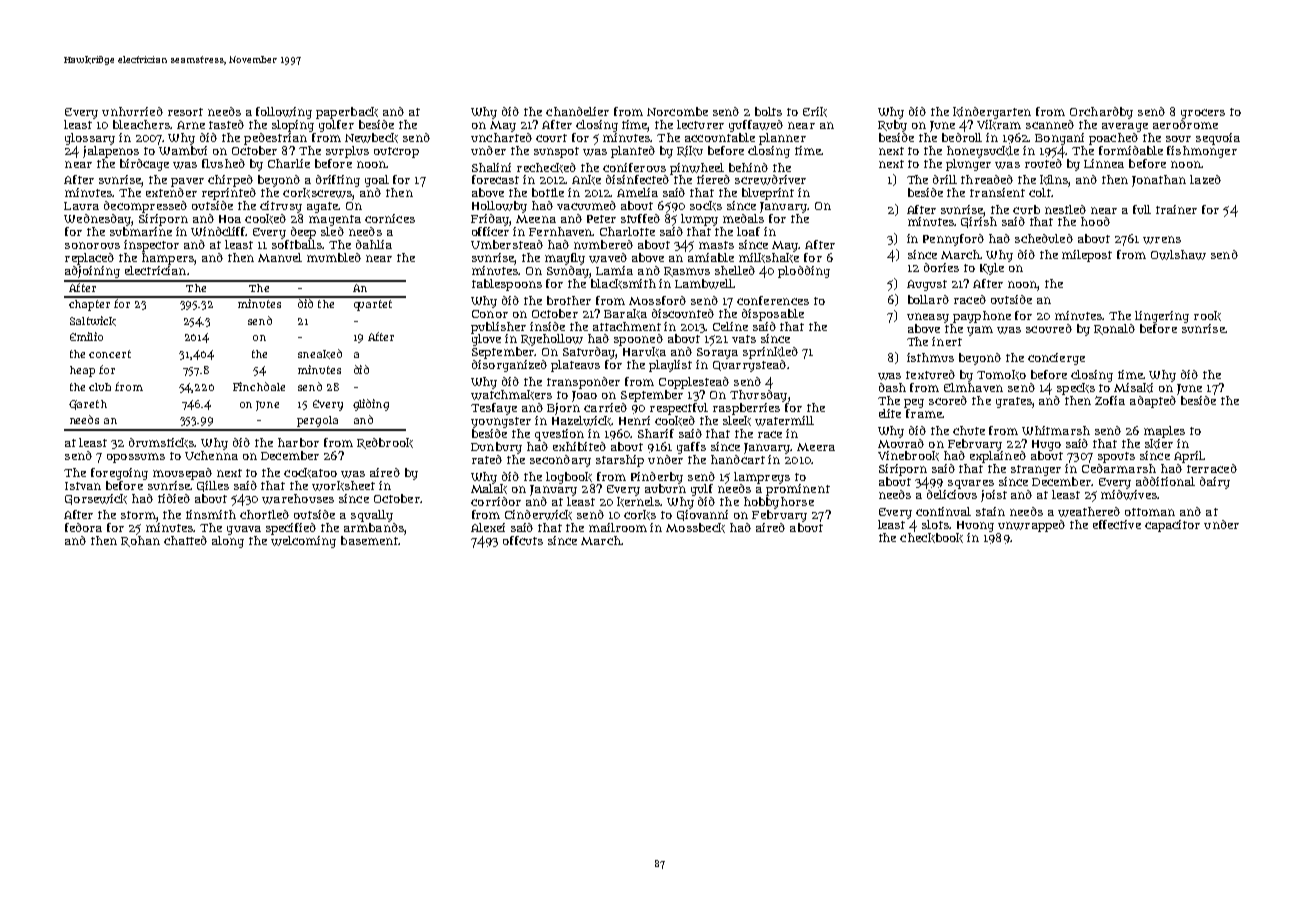  Describe the element at coordinates (657, 300) in the screenshot. I see `Mossford` at that location.
